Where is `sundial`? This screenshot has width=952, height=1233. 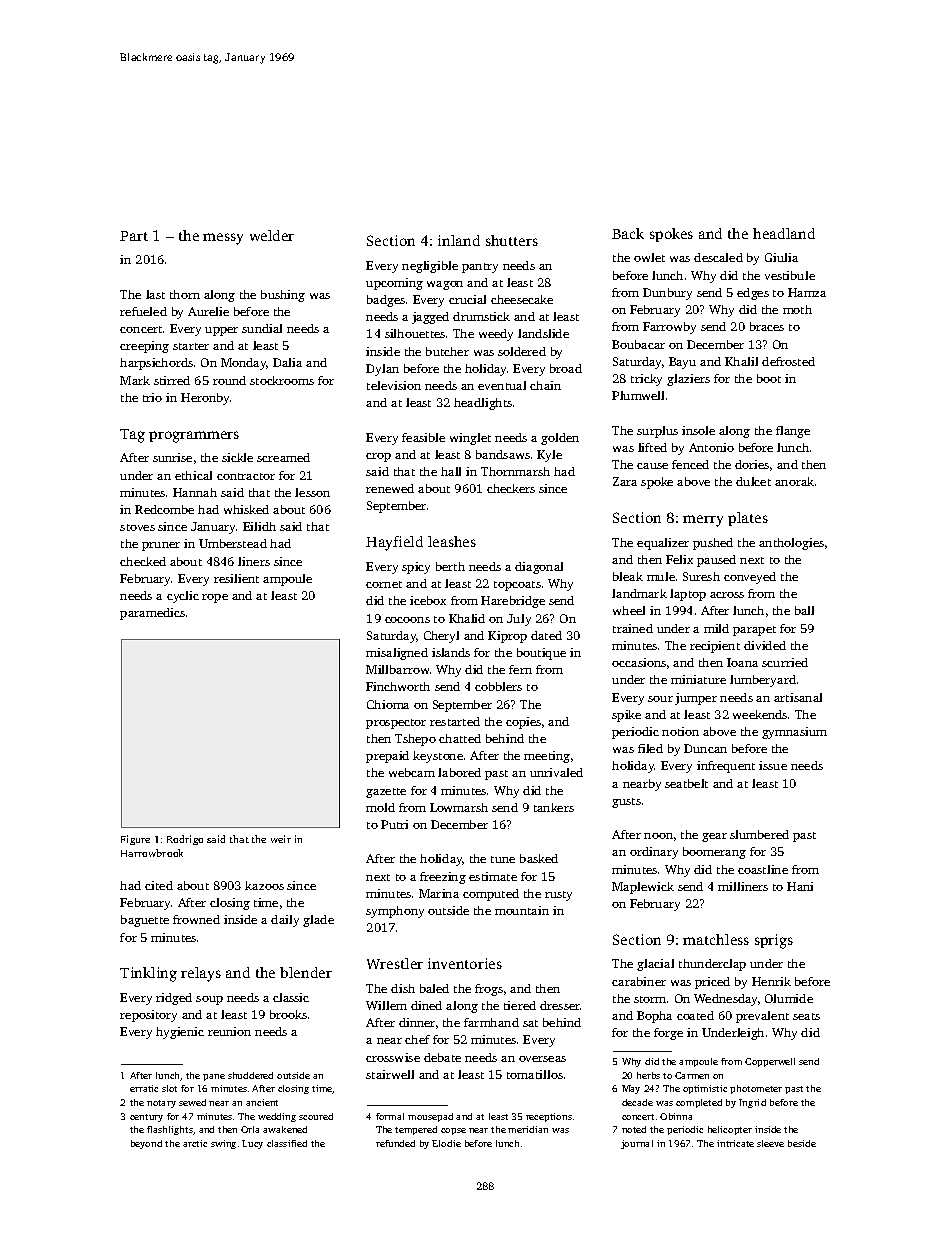
sundial is located at coordinates (262, 328).
